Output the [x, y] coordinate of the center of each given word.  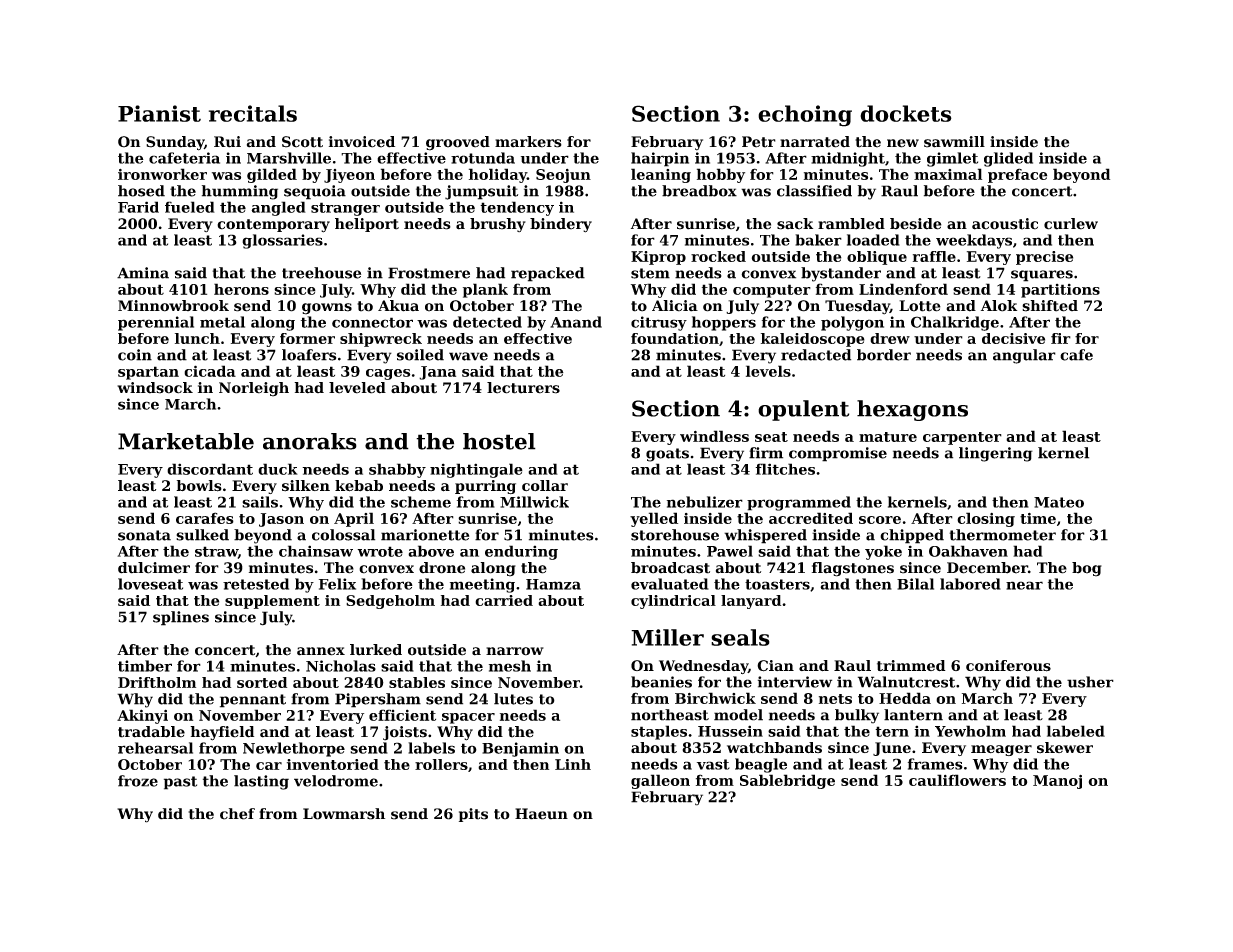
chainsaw [316, 551]
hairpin [660, 159]
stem [650, 273]
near [1024, 585]
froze [138, 781]
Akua [398, 306]
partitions [1060, 291]
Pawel [730, 551]
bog [1087, 569]
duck [278, 469]
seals [740, 637]
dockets [906, 113]
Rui [227, 142]
